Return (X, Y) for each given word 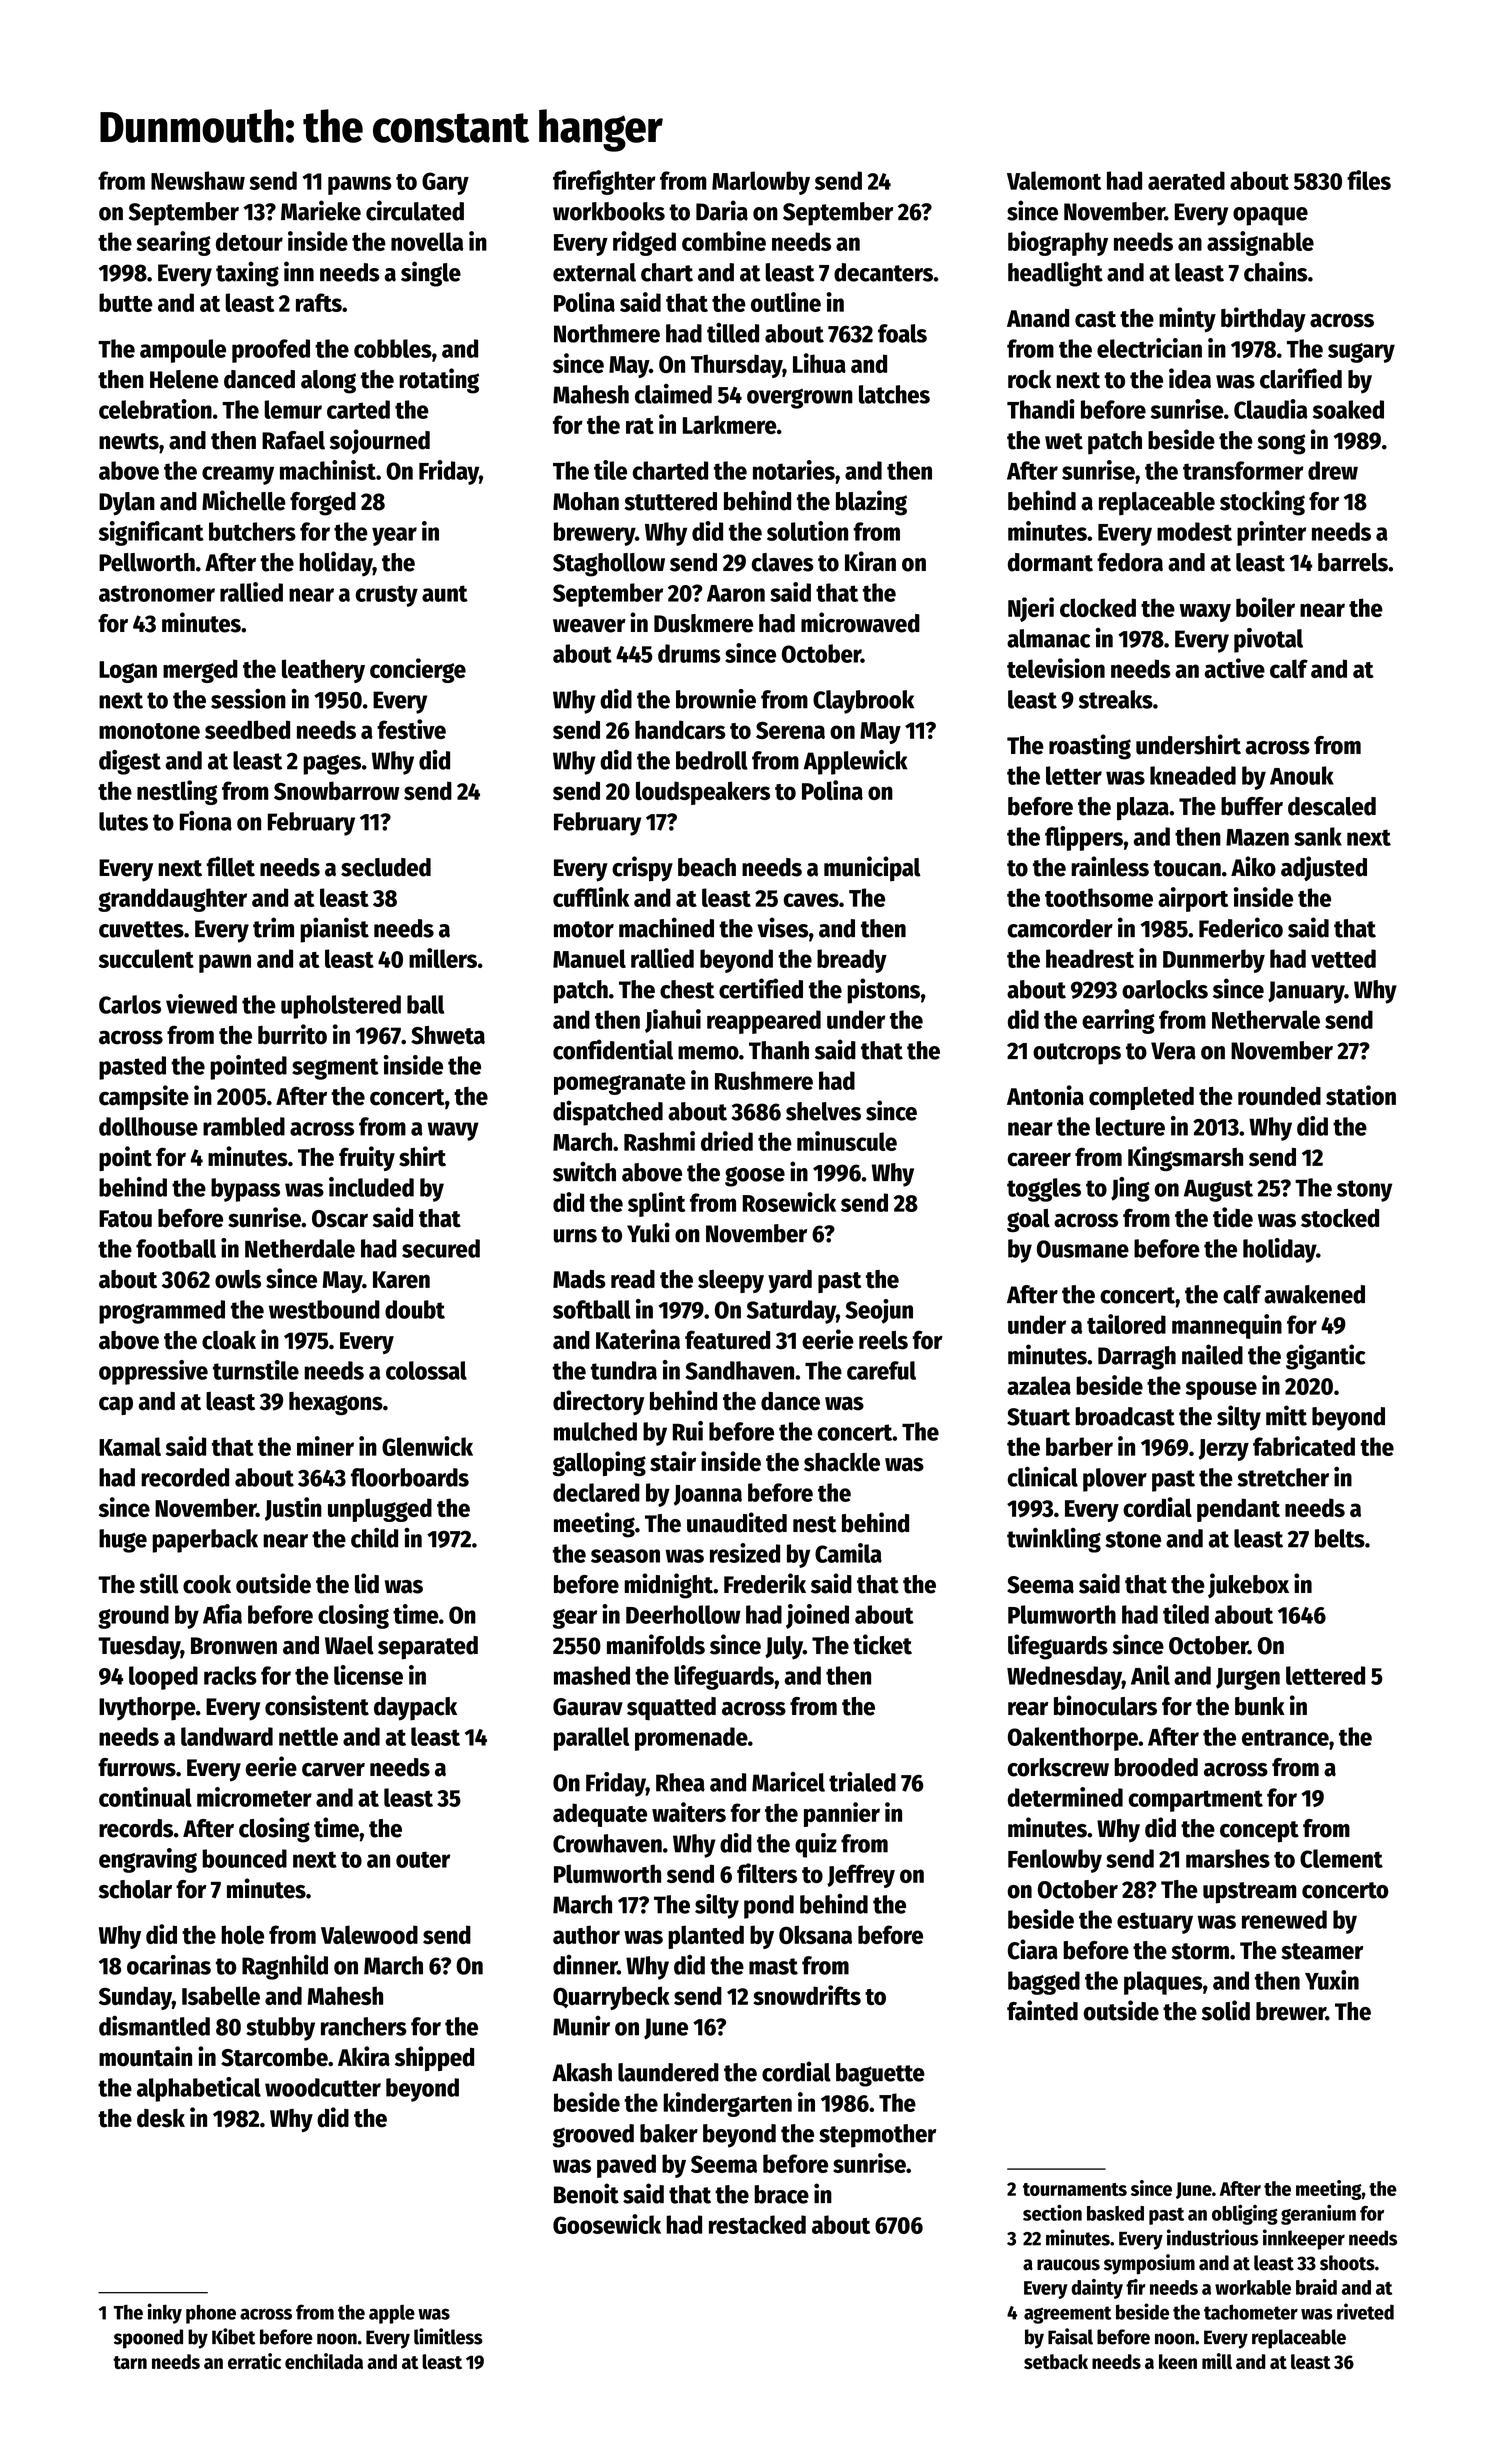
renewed (1284, 1919)
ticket (882, 1644)
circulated (415, 210)
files (1369, 180)
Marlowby (761, 183)
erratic (254, 2361)
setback (1056, 2361)
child (374, 1537)
